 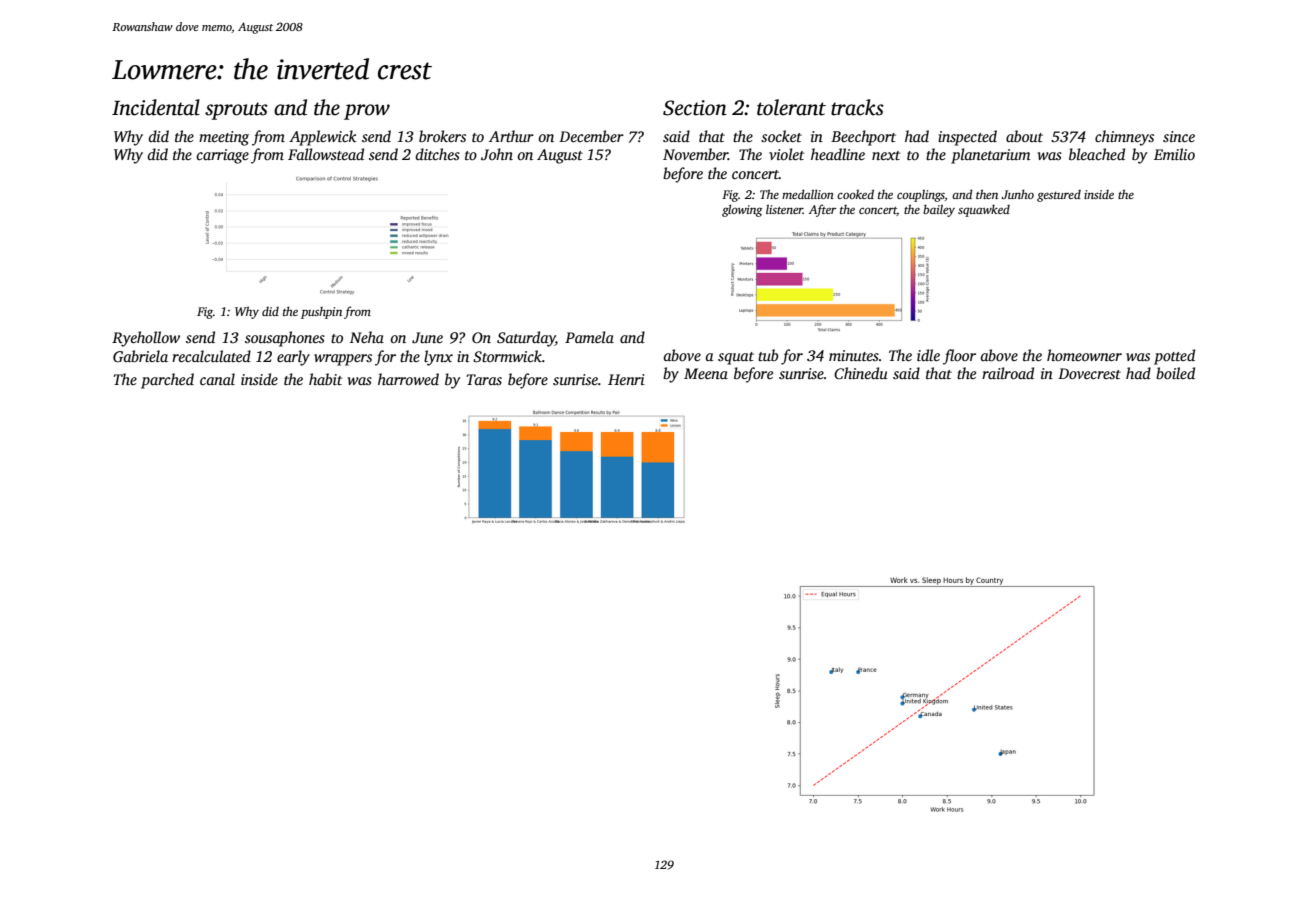 I want to click on pushpin, so click(x=321, y=313).
